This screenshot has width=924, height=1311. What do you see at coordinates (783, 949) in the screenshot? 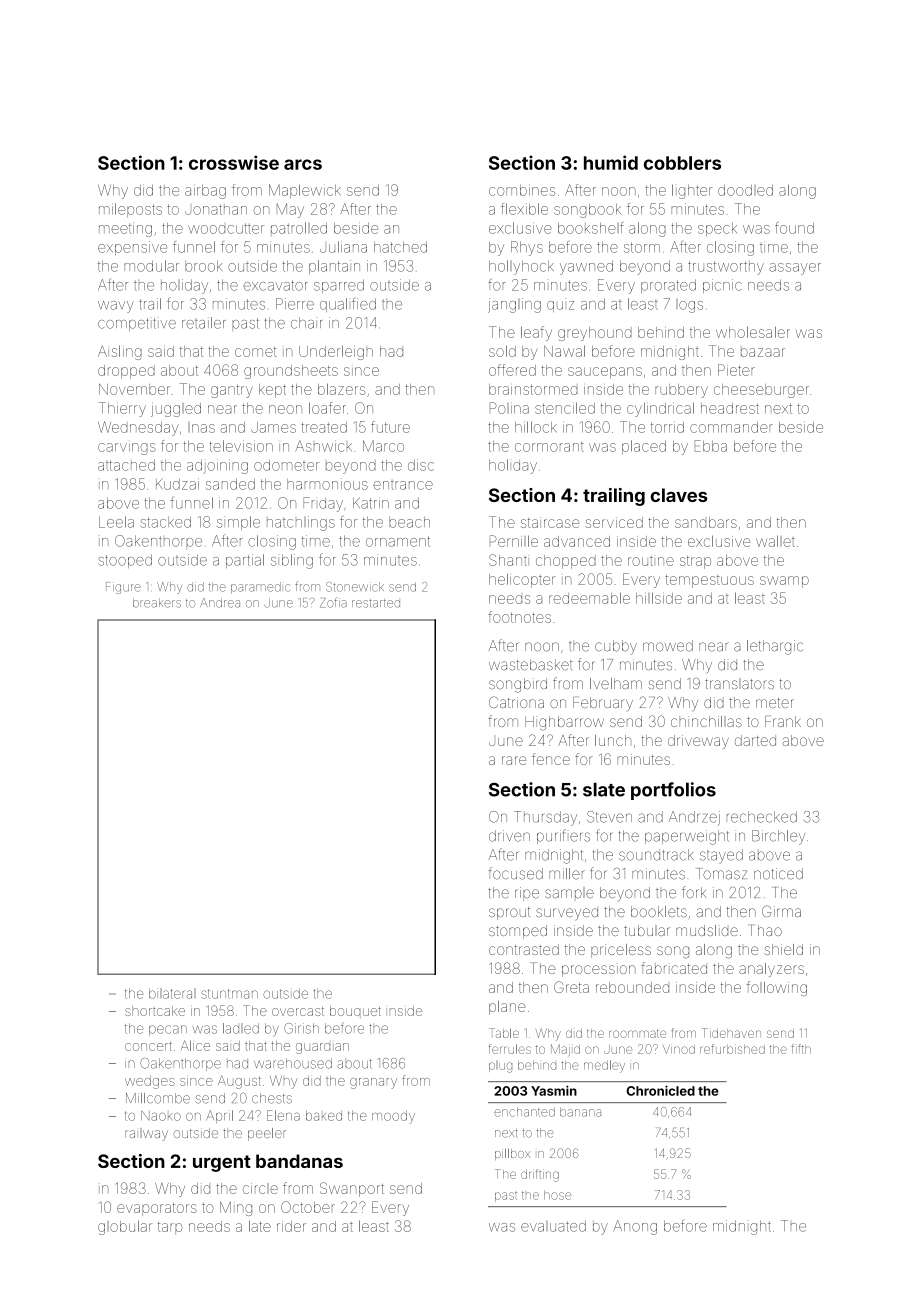
I see `shield` at bounding box center [783, 949].
